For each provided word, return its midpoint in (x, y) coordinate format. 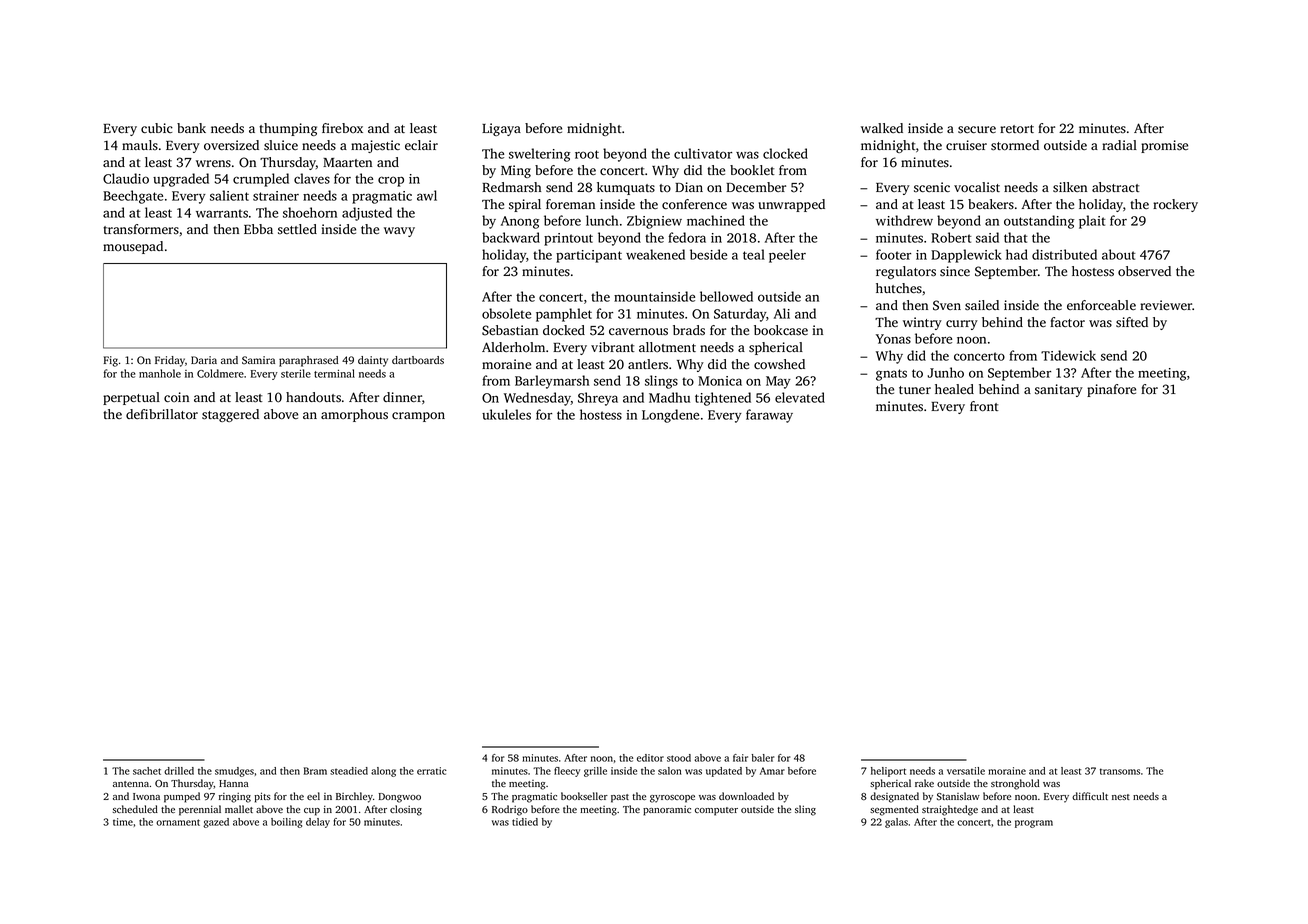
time (123, 822)
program (1034, 824)
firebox (342, 128)
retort (1017, 129)
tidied (525, 822)
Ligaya (501, 129)
